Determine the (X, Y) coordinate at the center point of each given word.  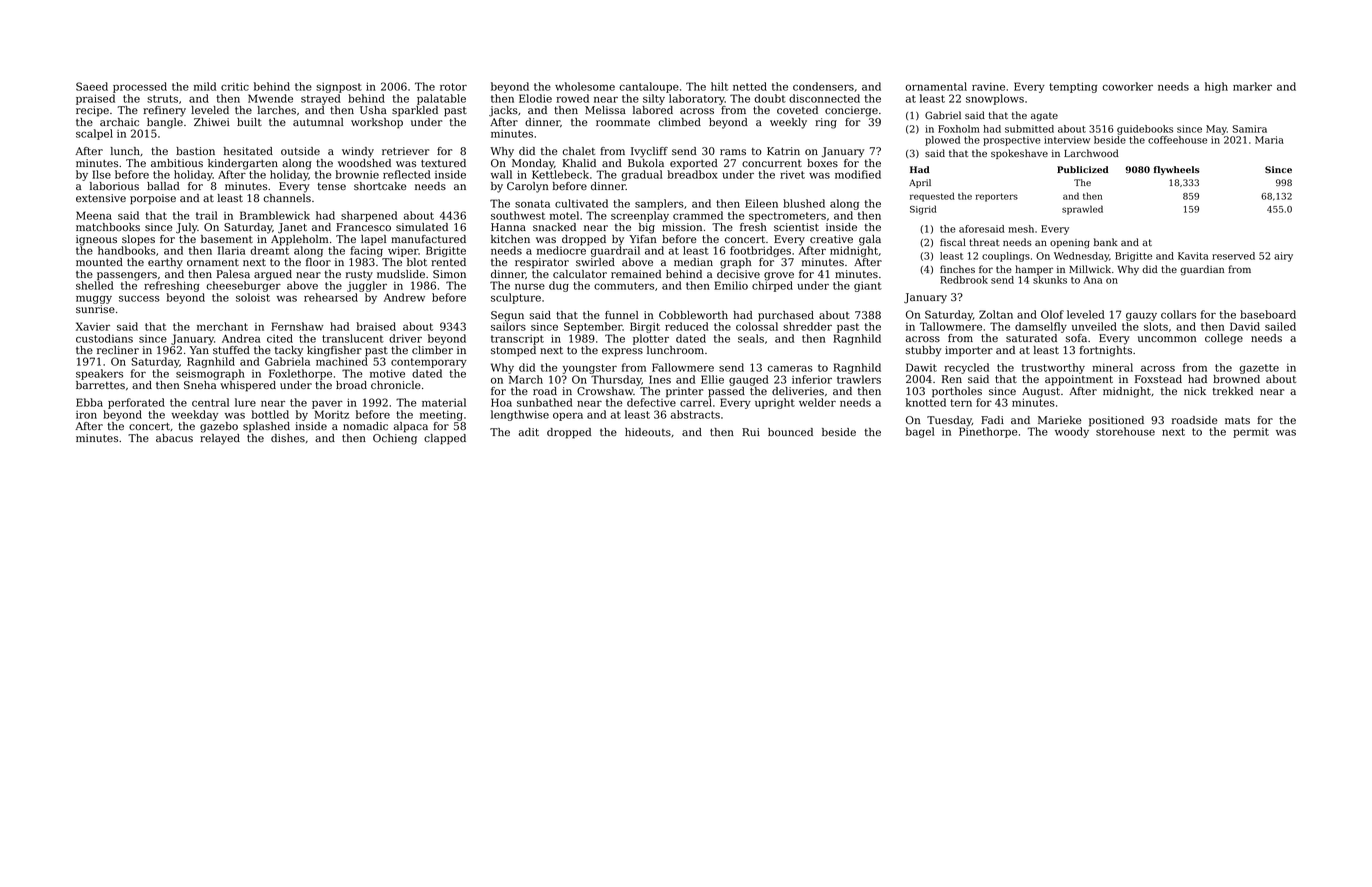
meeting (441, 415)
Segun (507, 316)
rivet (792, 174)
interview (1067, 140)
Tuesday (949, 421)
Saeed (92, 86)
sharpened (369, 216)
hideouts (648, 432)
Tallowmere (951, 326)
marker (1252, 86)
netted (750, 86)
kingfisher (334, 351)
